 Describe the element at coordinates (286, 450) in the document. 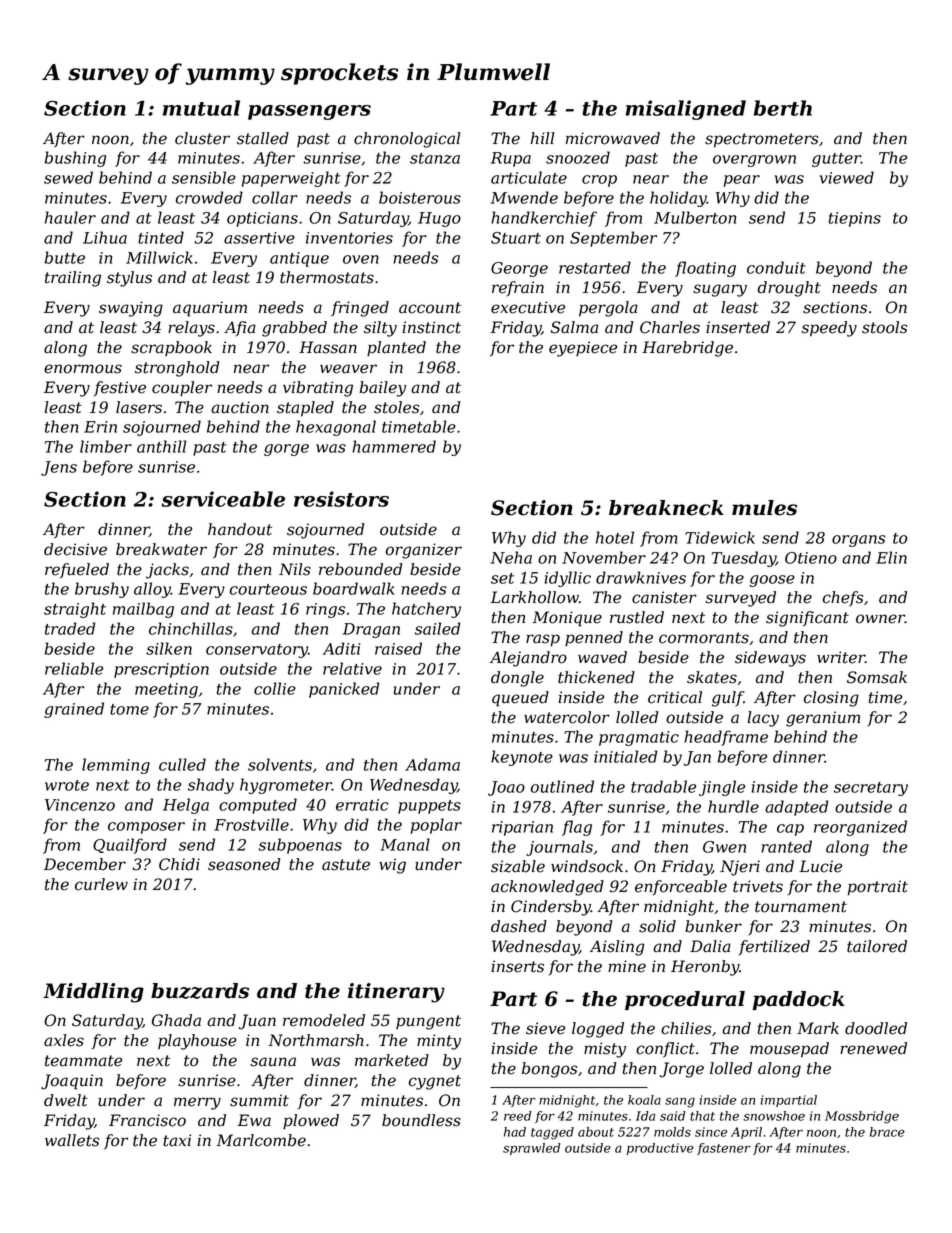

I see `gorge` at that location.
